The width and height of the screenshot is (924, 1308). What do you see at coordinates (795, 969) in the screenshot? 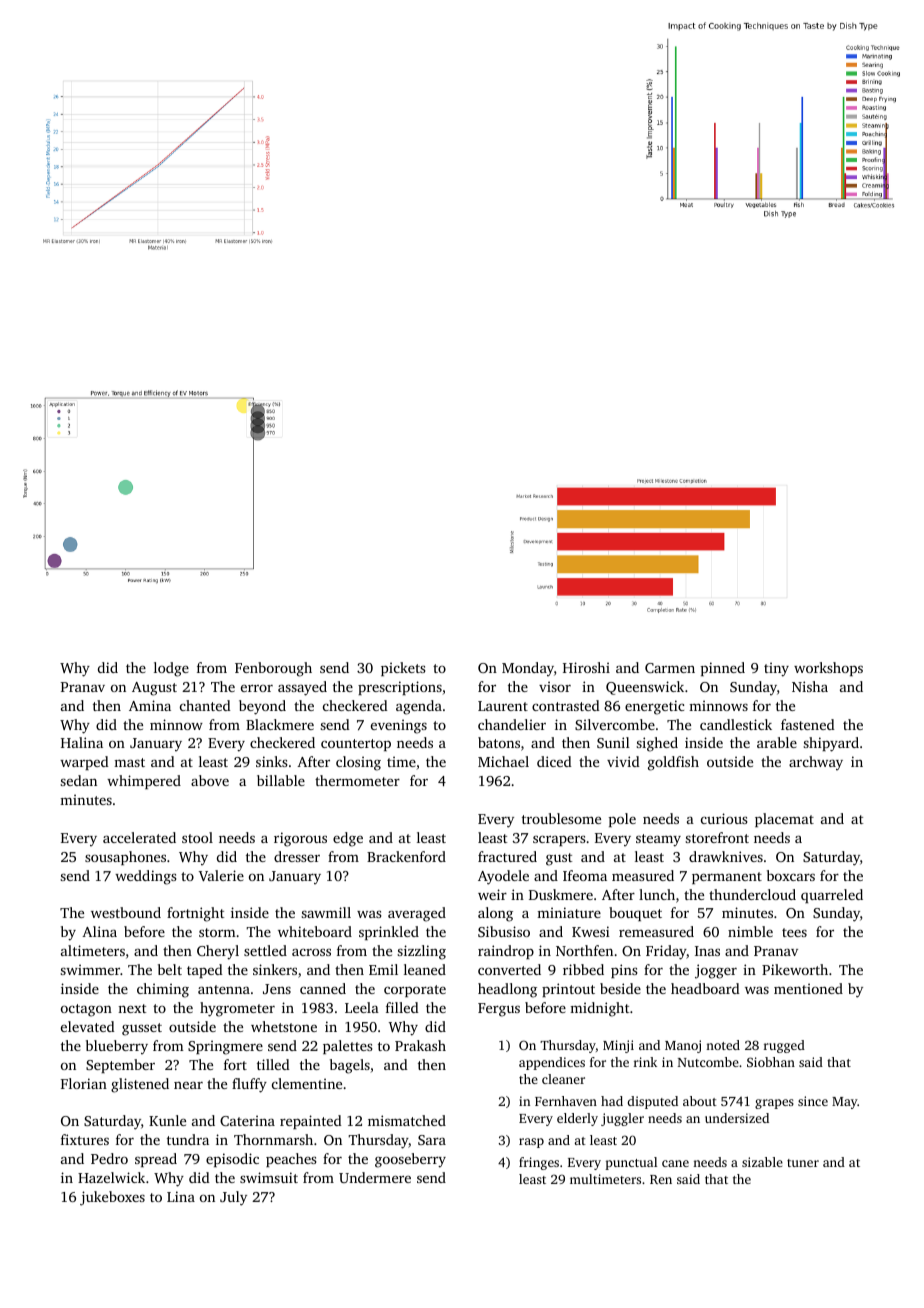
I see `Pikeworth` at bounding box center [795, 969].
